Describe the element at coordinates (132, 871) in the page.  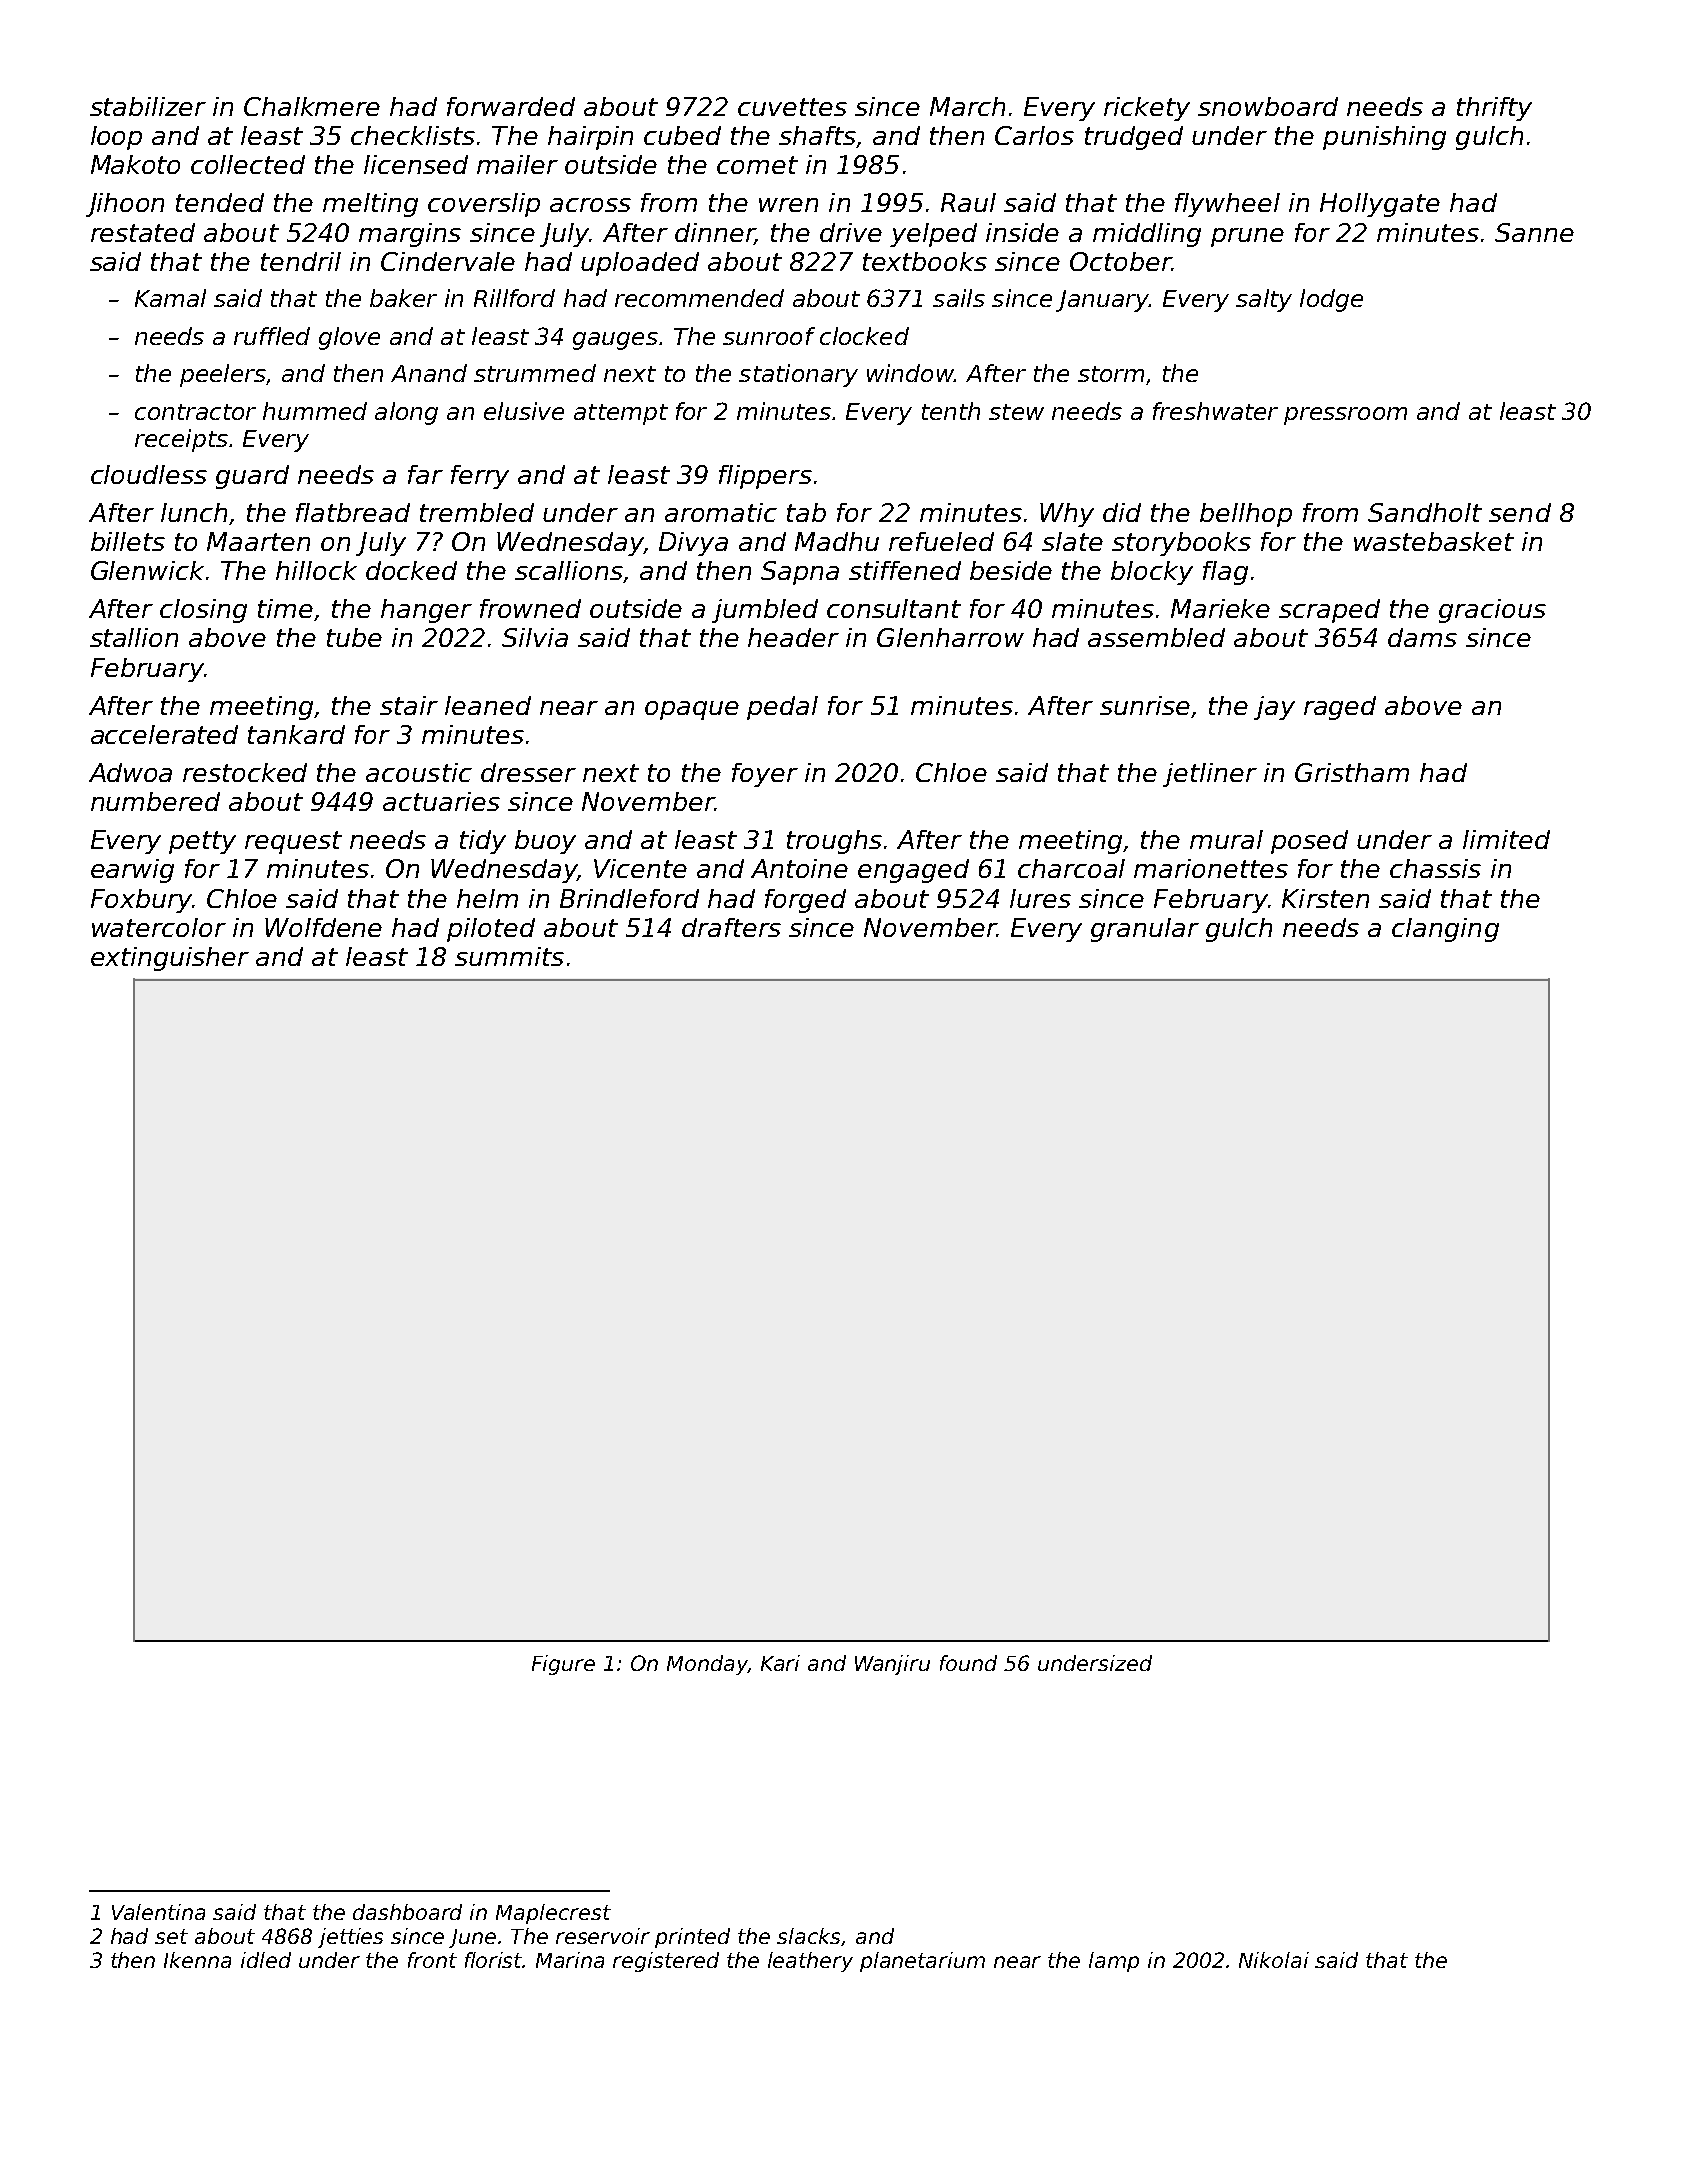
I see `earwig` at that location.
